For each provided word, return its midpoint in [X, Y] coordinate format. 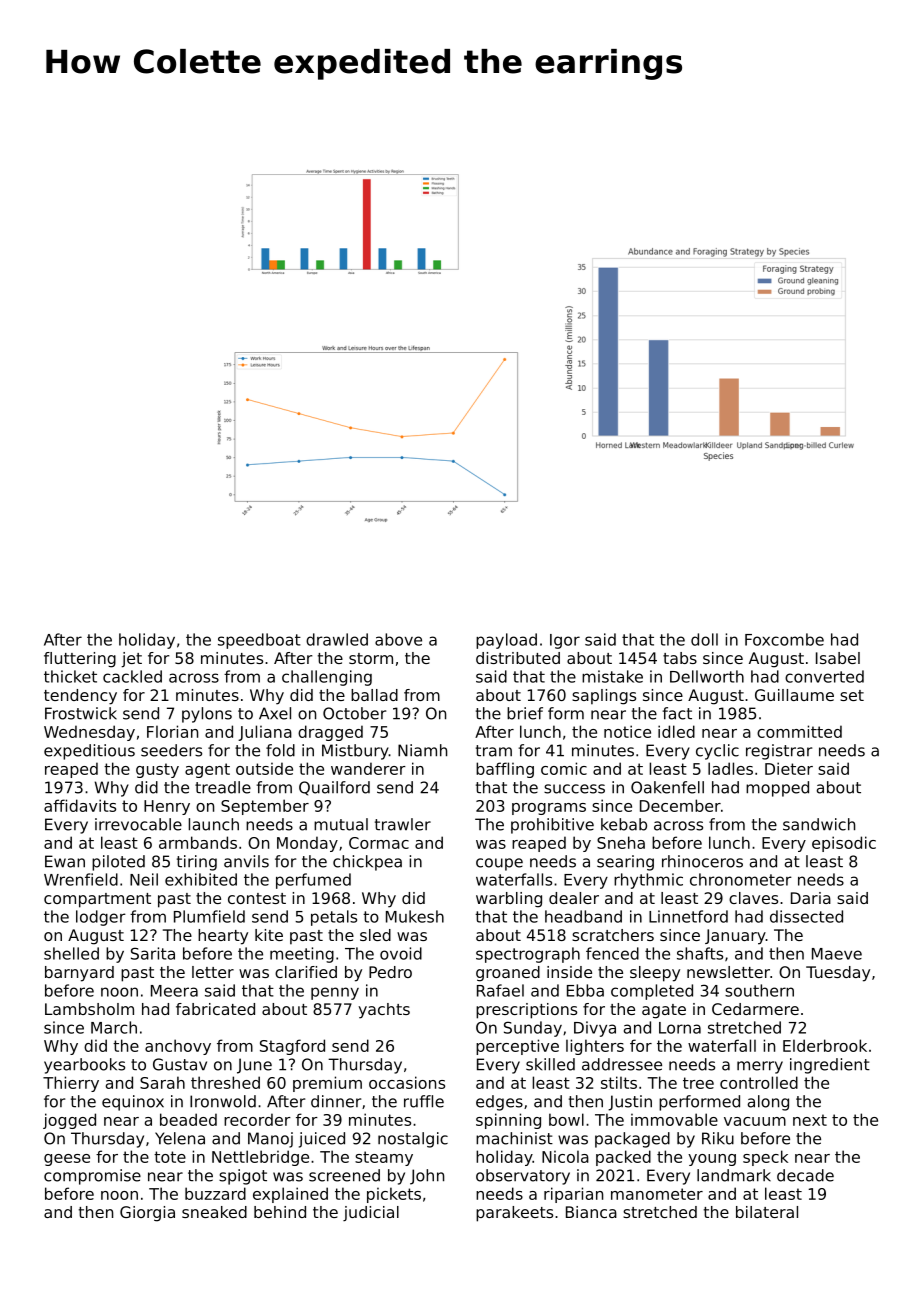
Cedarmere [755, 1009]
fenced [612, 953]
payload [506, 641]
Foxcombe [784, 639]
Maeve [837, 954]
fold [280, 750]
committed [799, 731]
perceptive [517, 1047]
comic [564, 768]
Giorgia [147, 1214]
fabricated [215, 1009]
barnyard [79, 974]
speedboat [259, 641]
